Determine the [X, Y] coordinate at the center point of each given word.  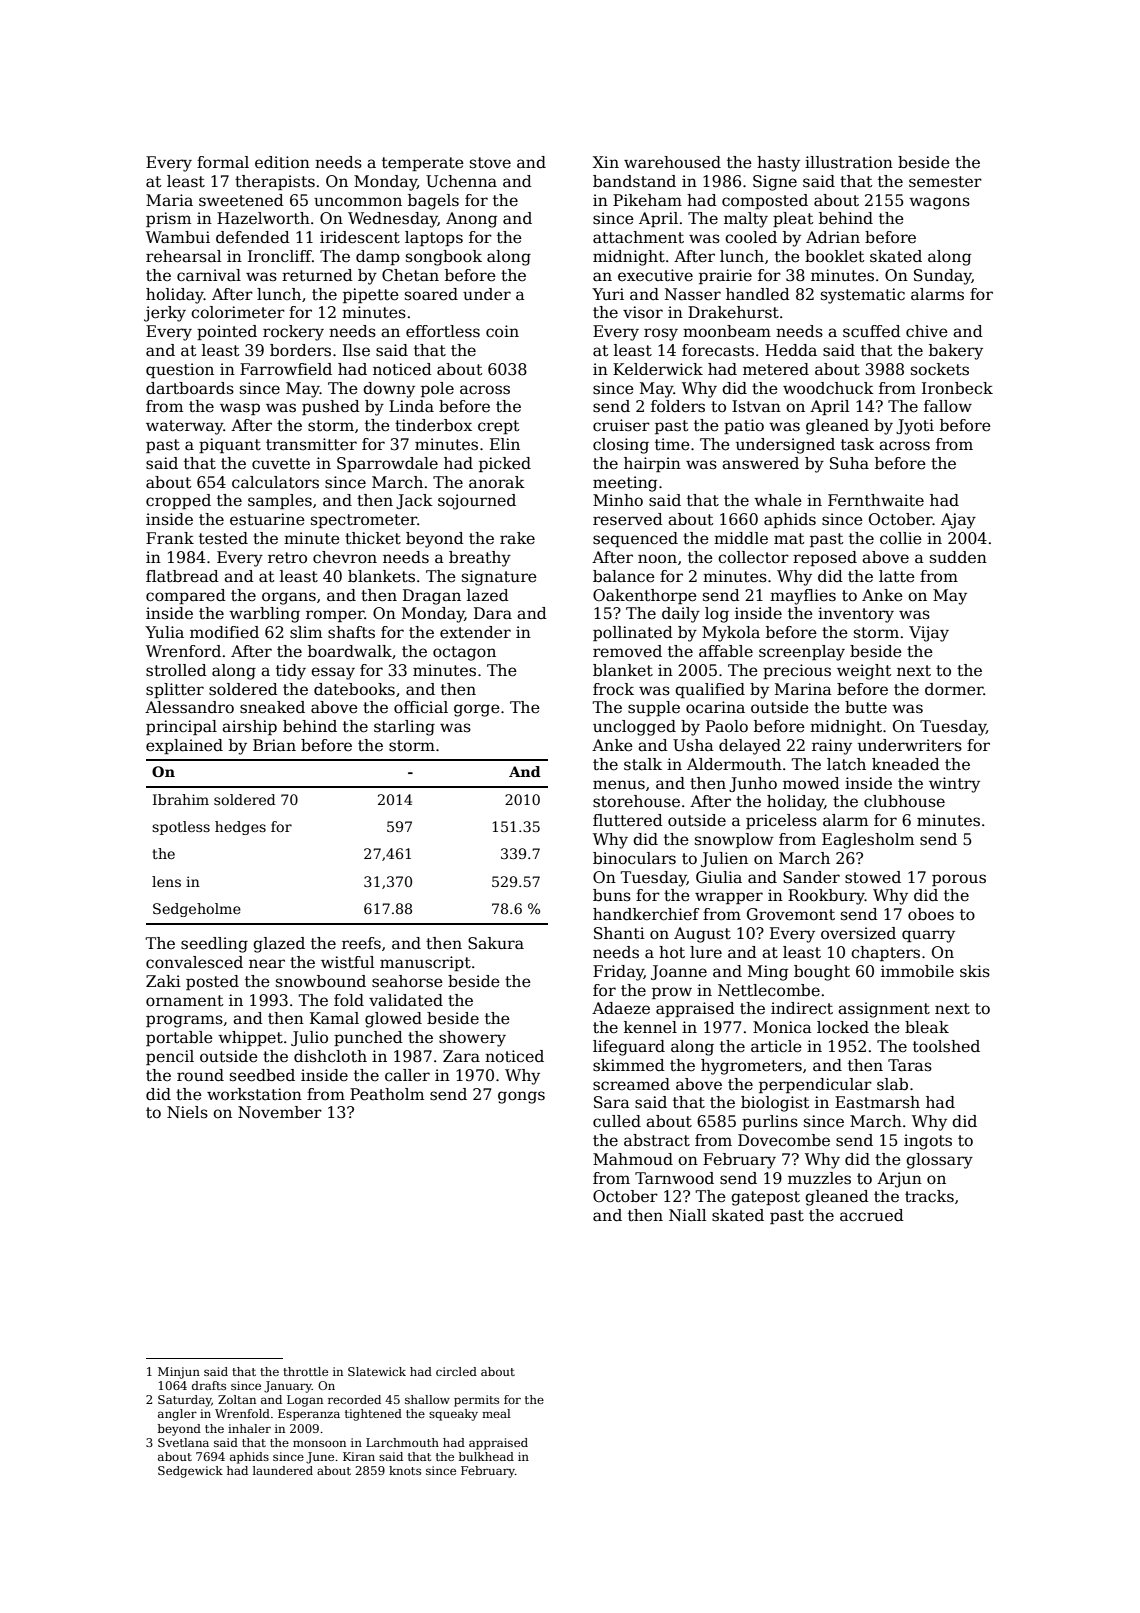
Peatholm [387, 1094]
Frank [170, 538]
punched [368, 1038]
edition [282, 162]
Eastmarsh [877, 1102]
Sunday [943, 277]
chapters [885, 953]
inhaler [249, 1428]
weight [864, 672]
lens [166, 881]
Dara [493, 613]
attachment [638, 237]
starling [404, 728]
